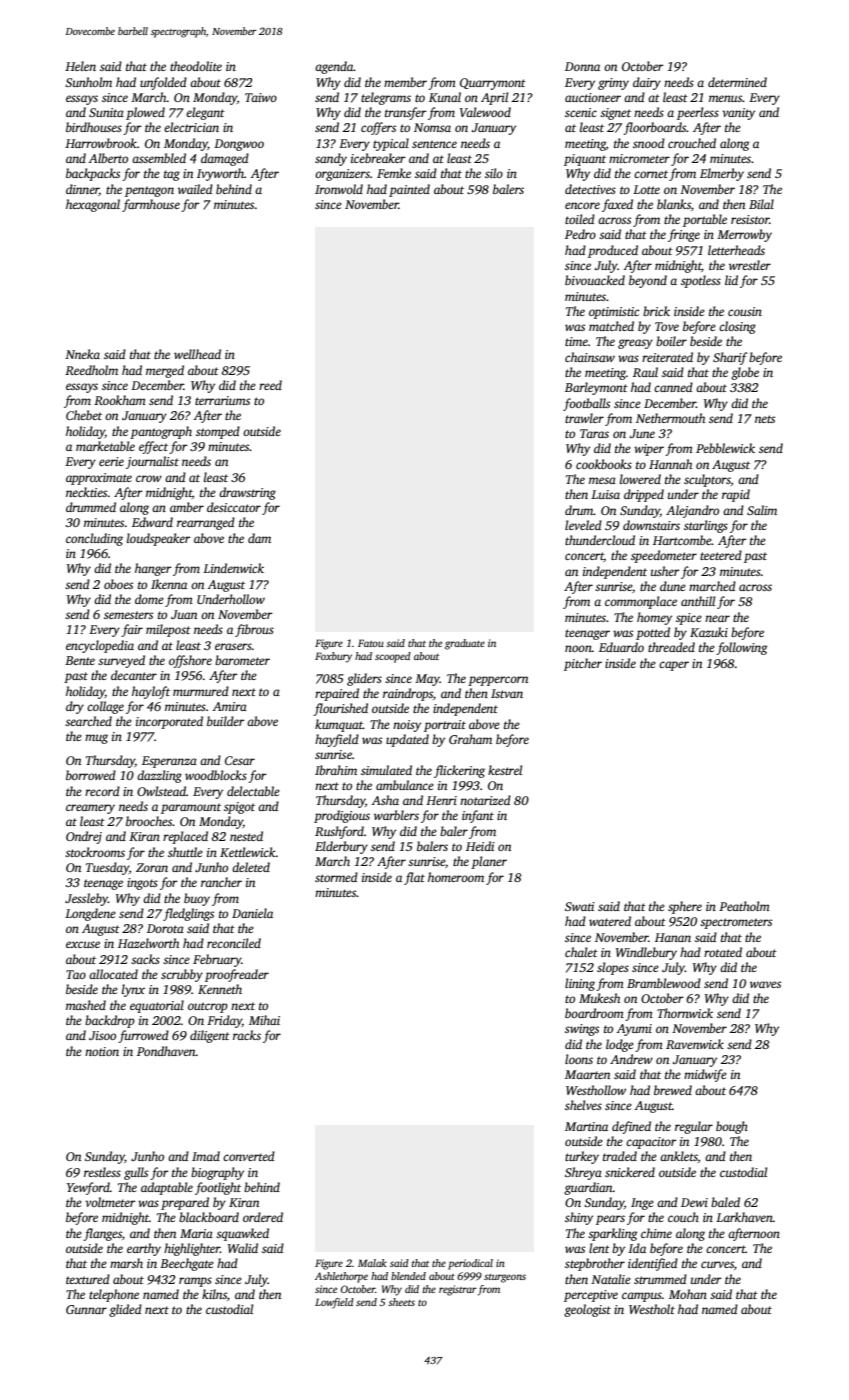 Image resolution: width=849 pixels, height=1400 pixels. I want to click on trawler, so click(584, 418).
